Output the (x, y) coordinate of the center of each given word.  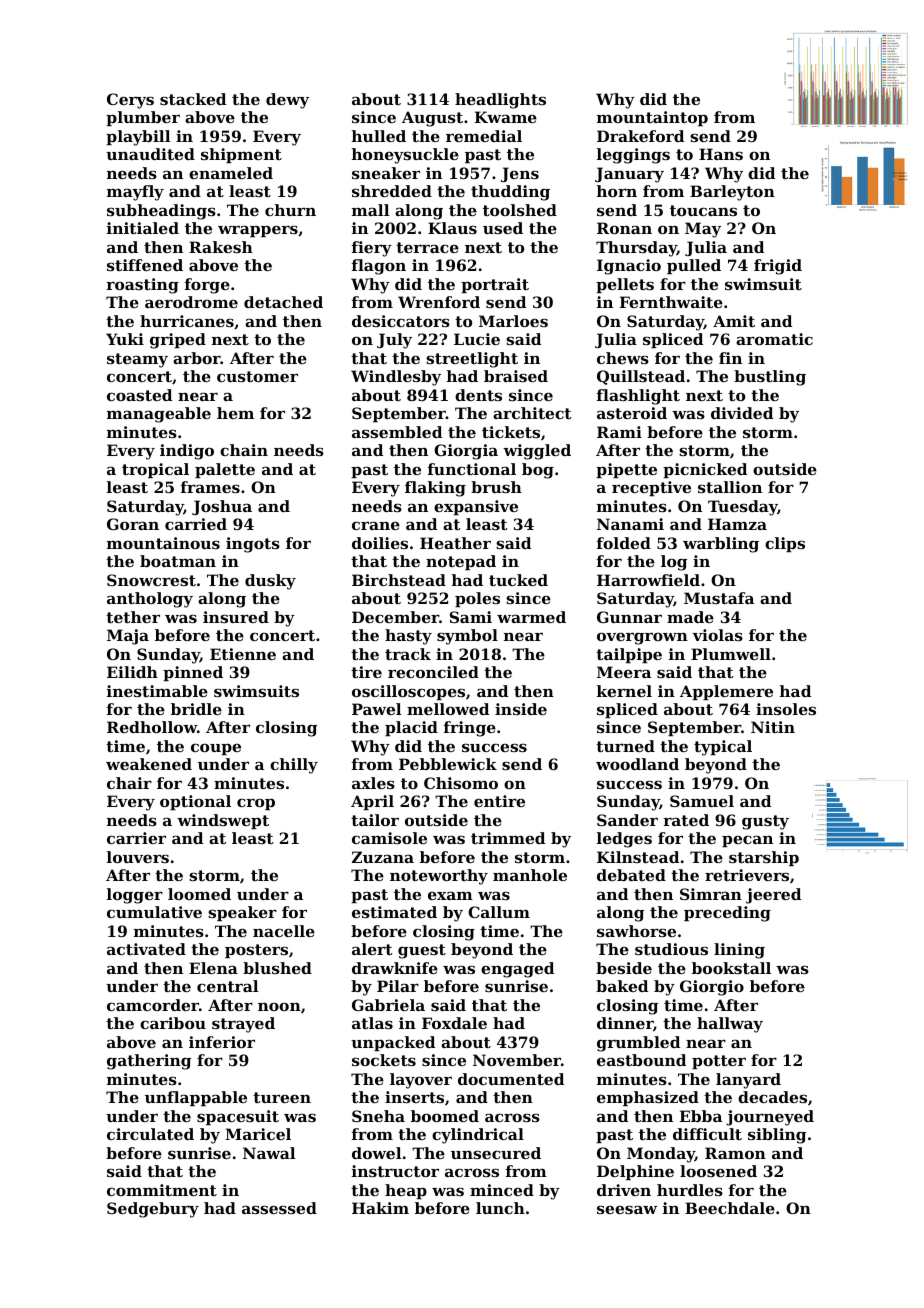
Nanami (630, 524)
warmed (531, 617)
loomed (199, 894)
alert (372, 949)
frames (210, 487)
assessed (279, 1208)
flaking (435, 489)
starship (764, 858)
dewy (287, 101)
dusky (270, 582)
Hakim (380, 1208)
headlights (500, 101)
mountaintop (652, 118)
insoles (786, 709)
